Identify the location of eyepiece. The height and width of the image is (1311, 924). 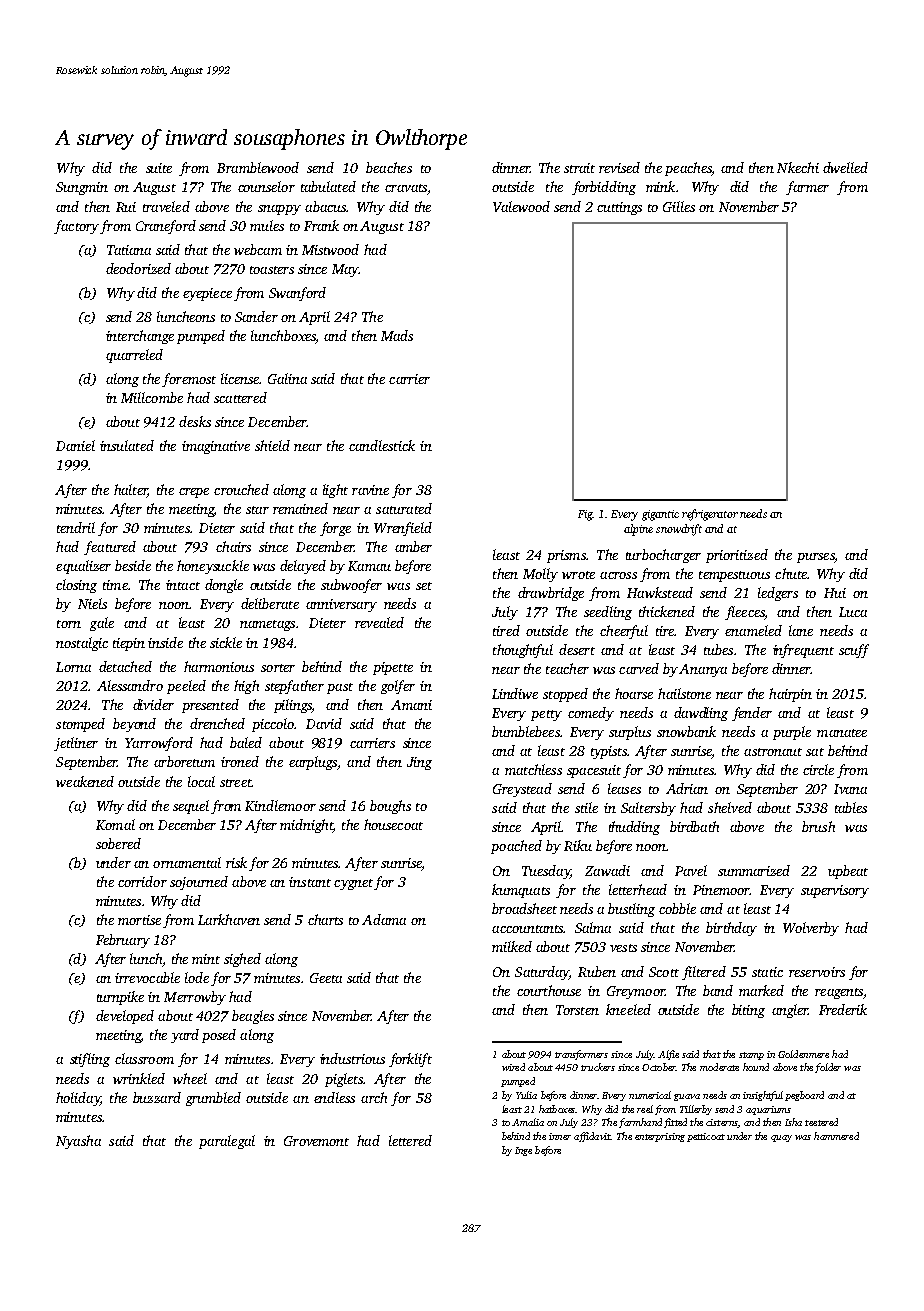
(207, 294).
